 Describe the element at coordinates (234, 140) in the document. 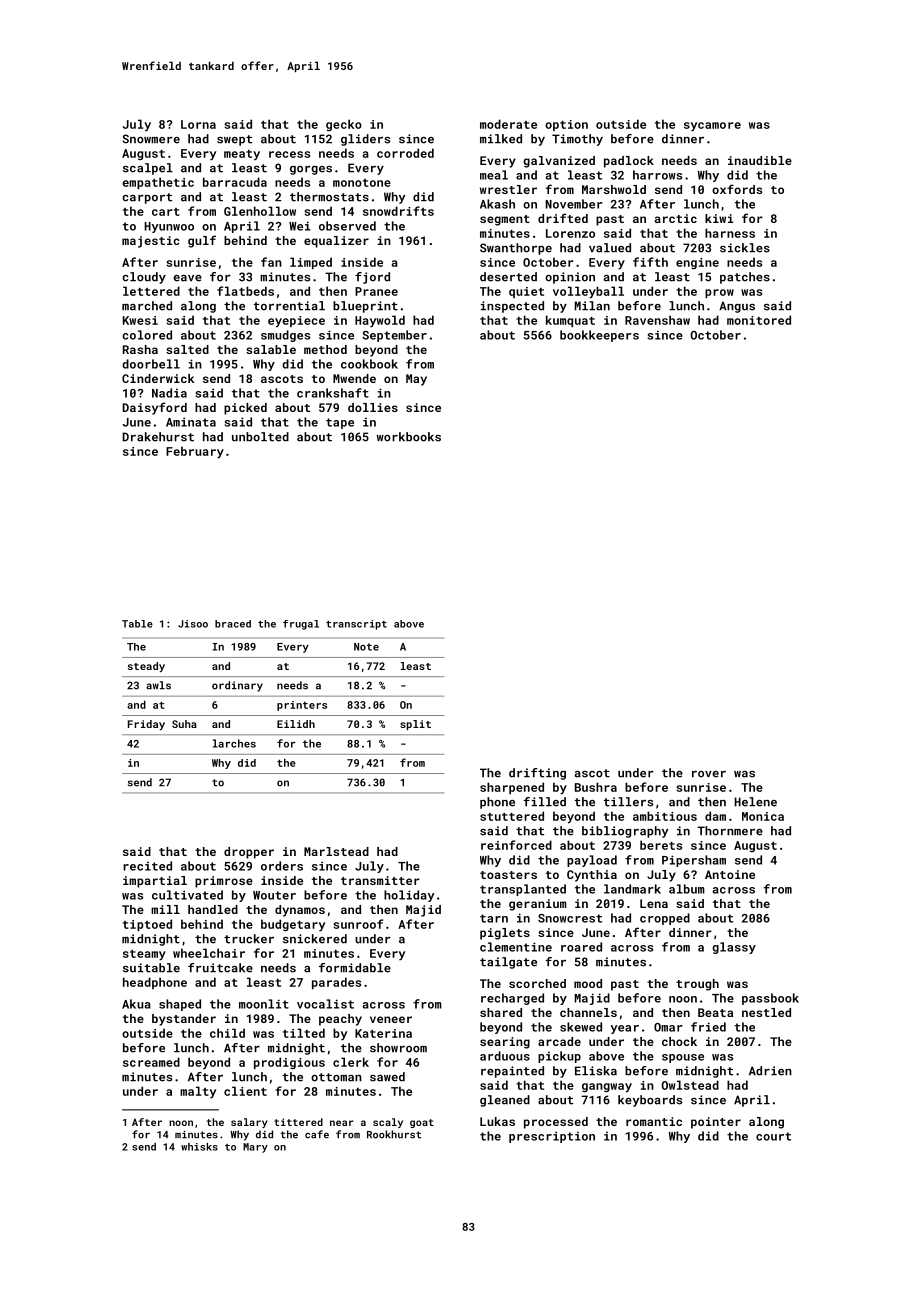

I see `swept` at that location.
